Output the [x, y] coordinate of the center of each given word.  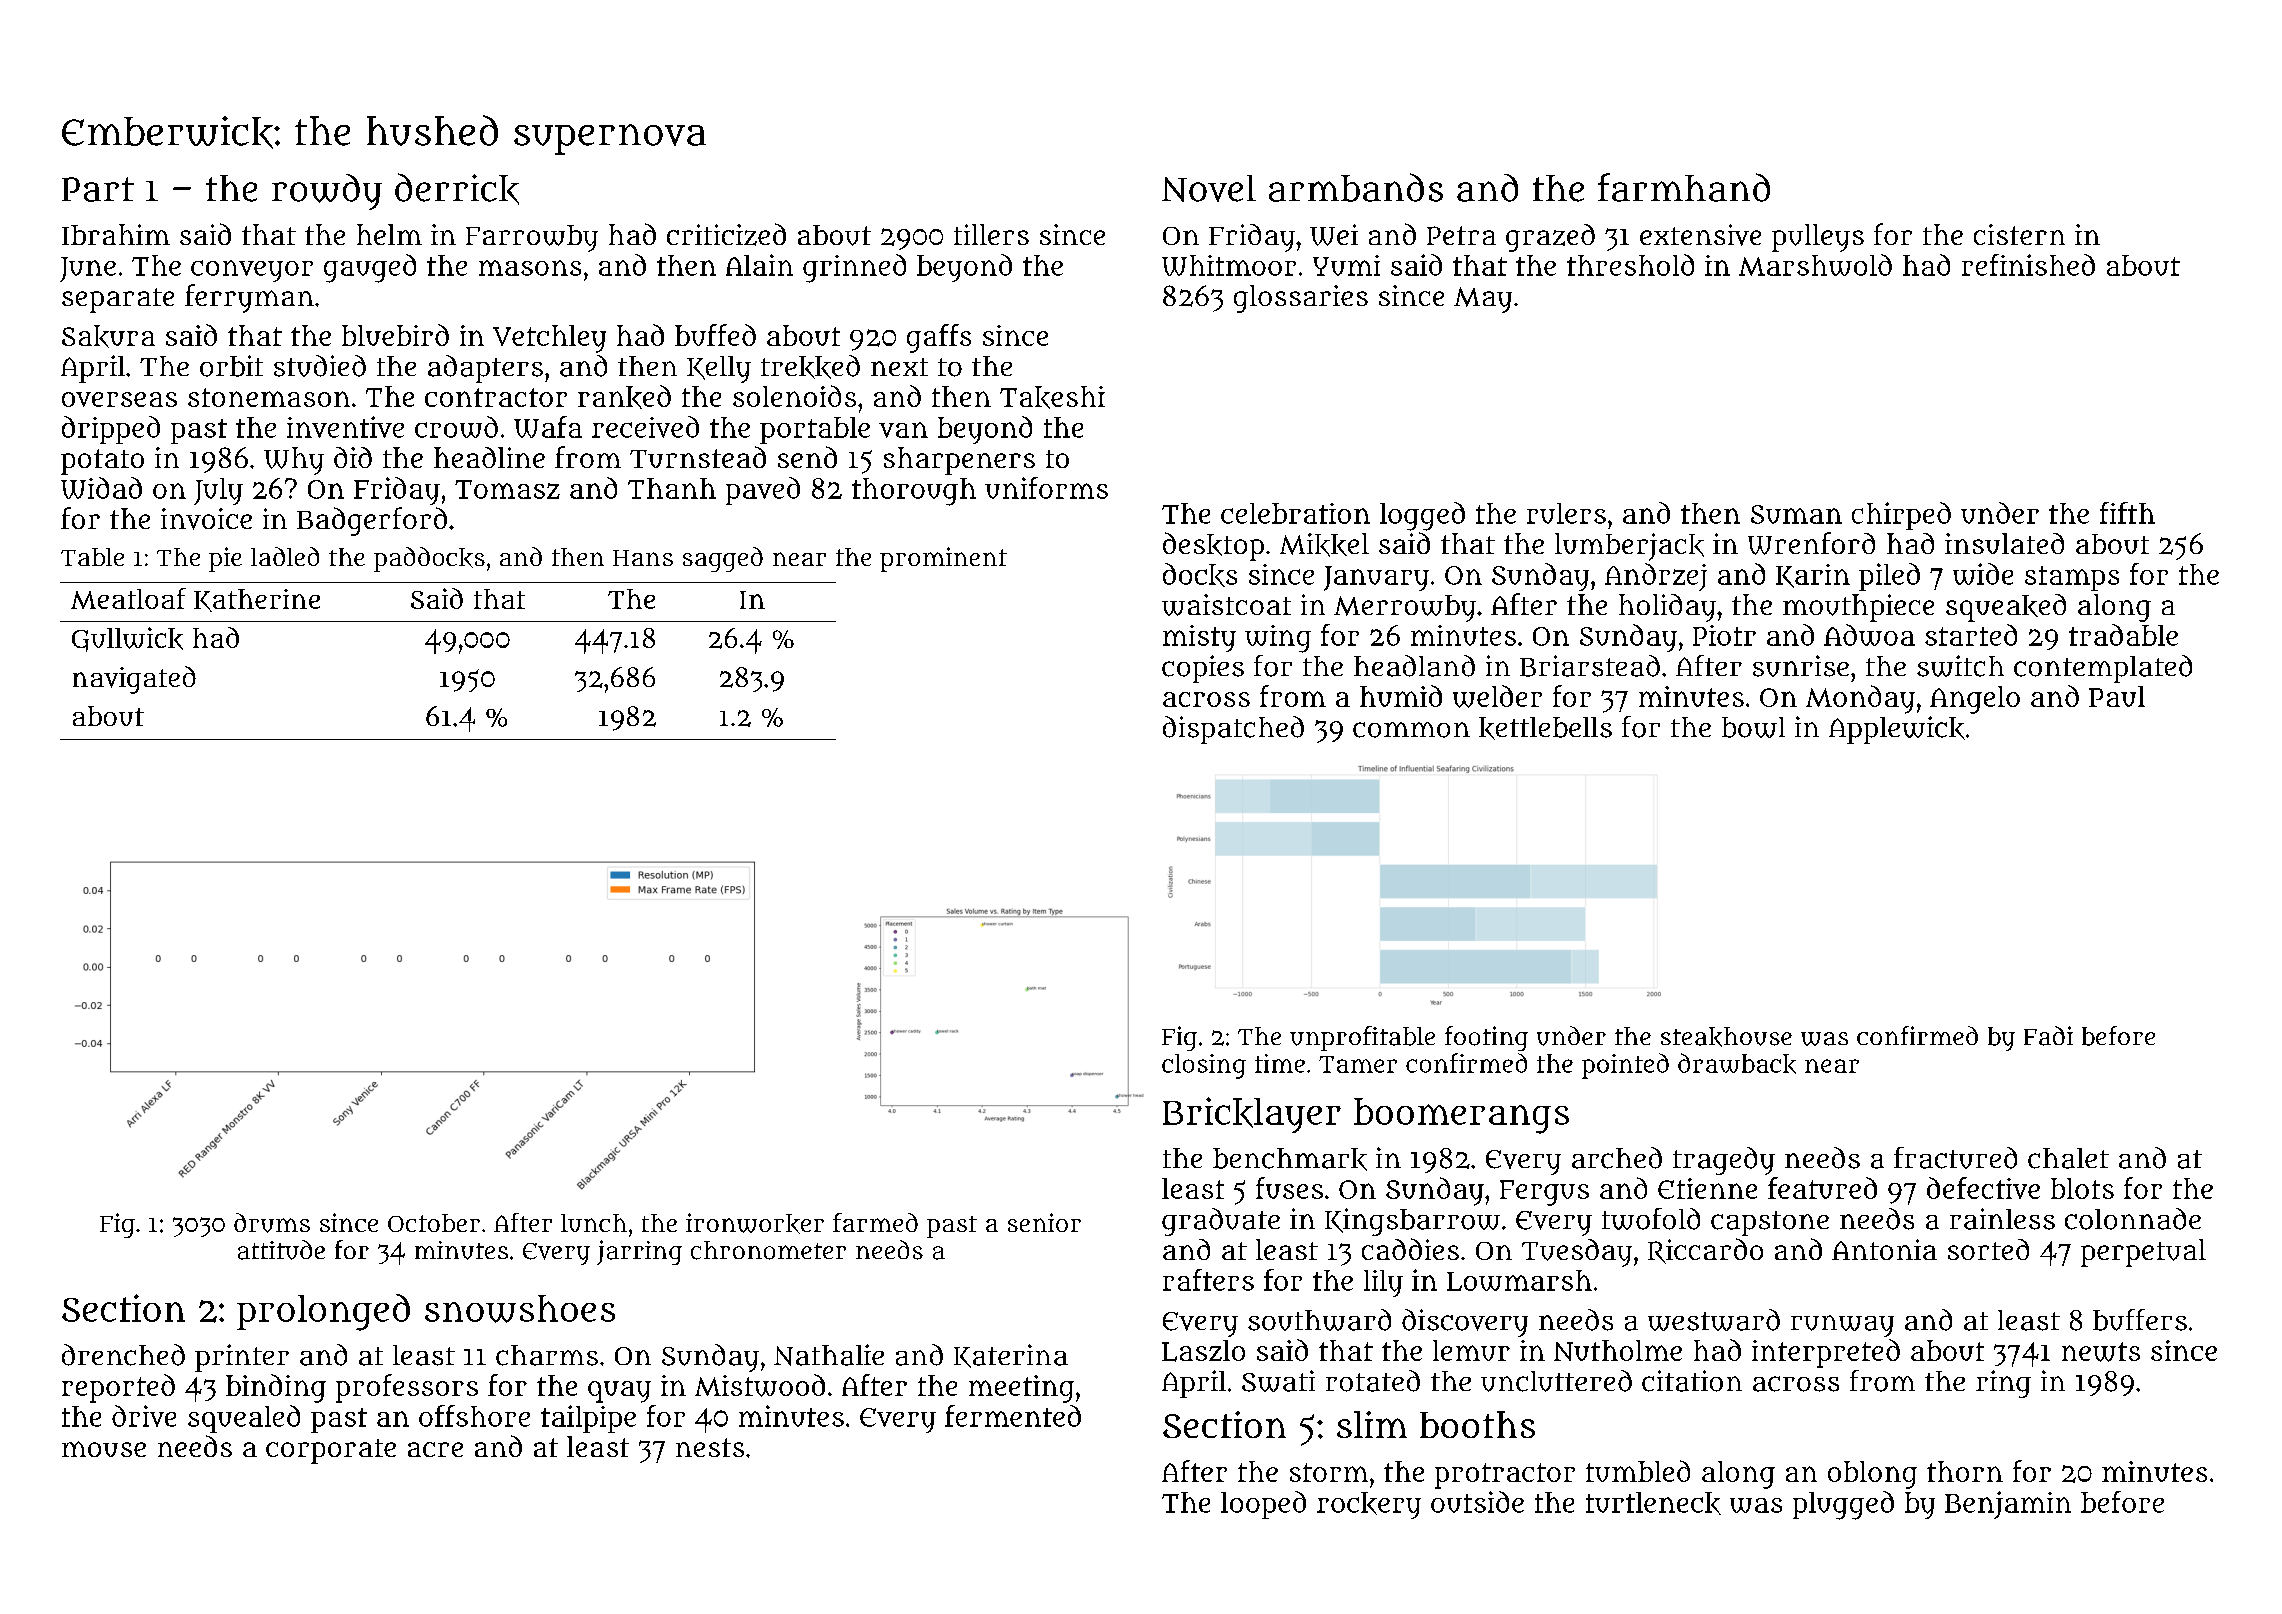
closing [1204, 1066]
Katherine [257, 600]
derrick [457, 189]
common [1411, 730]
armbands [1356, 187]
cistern [2019, 234]
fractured [1955, 1158]
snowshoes [520, 1309]
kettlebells [1545, 728]
